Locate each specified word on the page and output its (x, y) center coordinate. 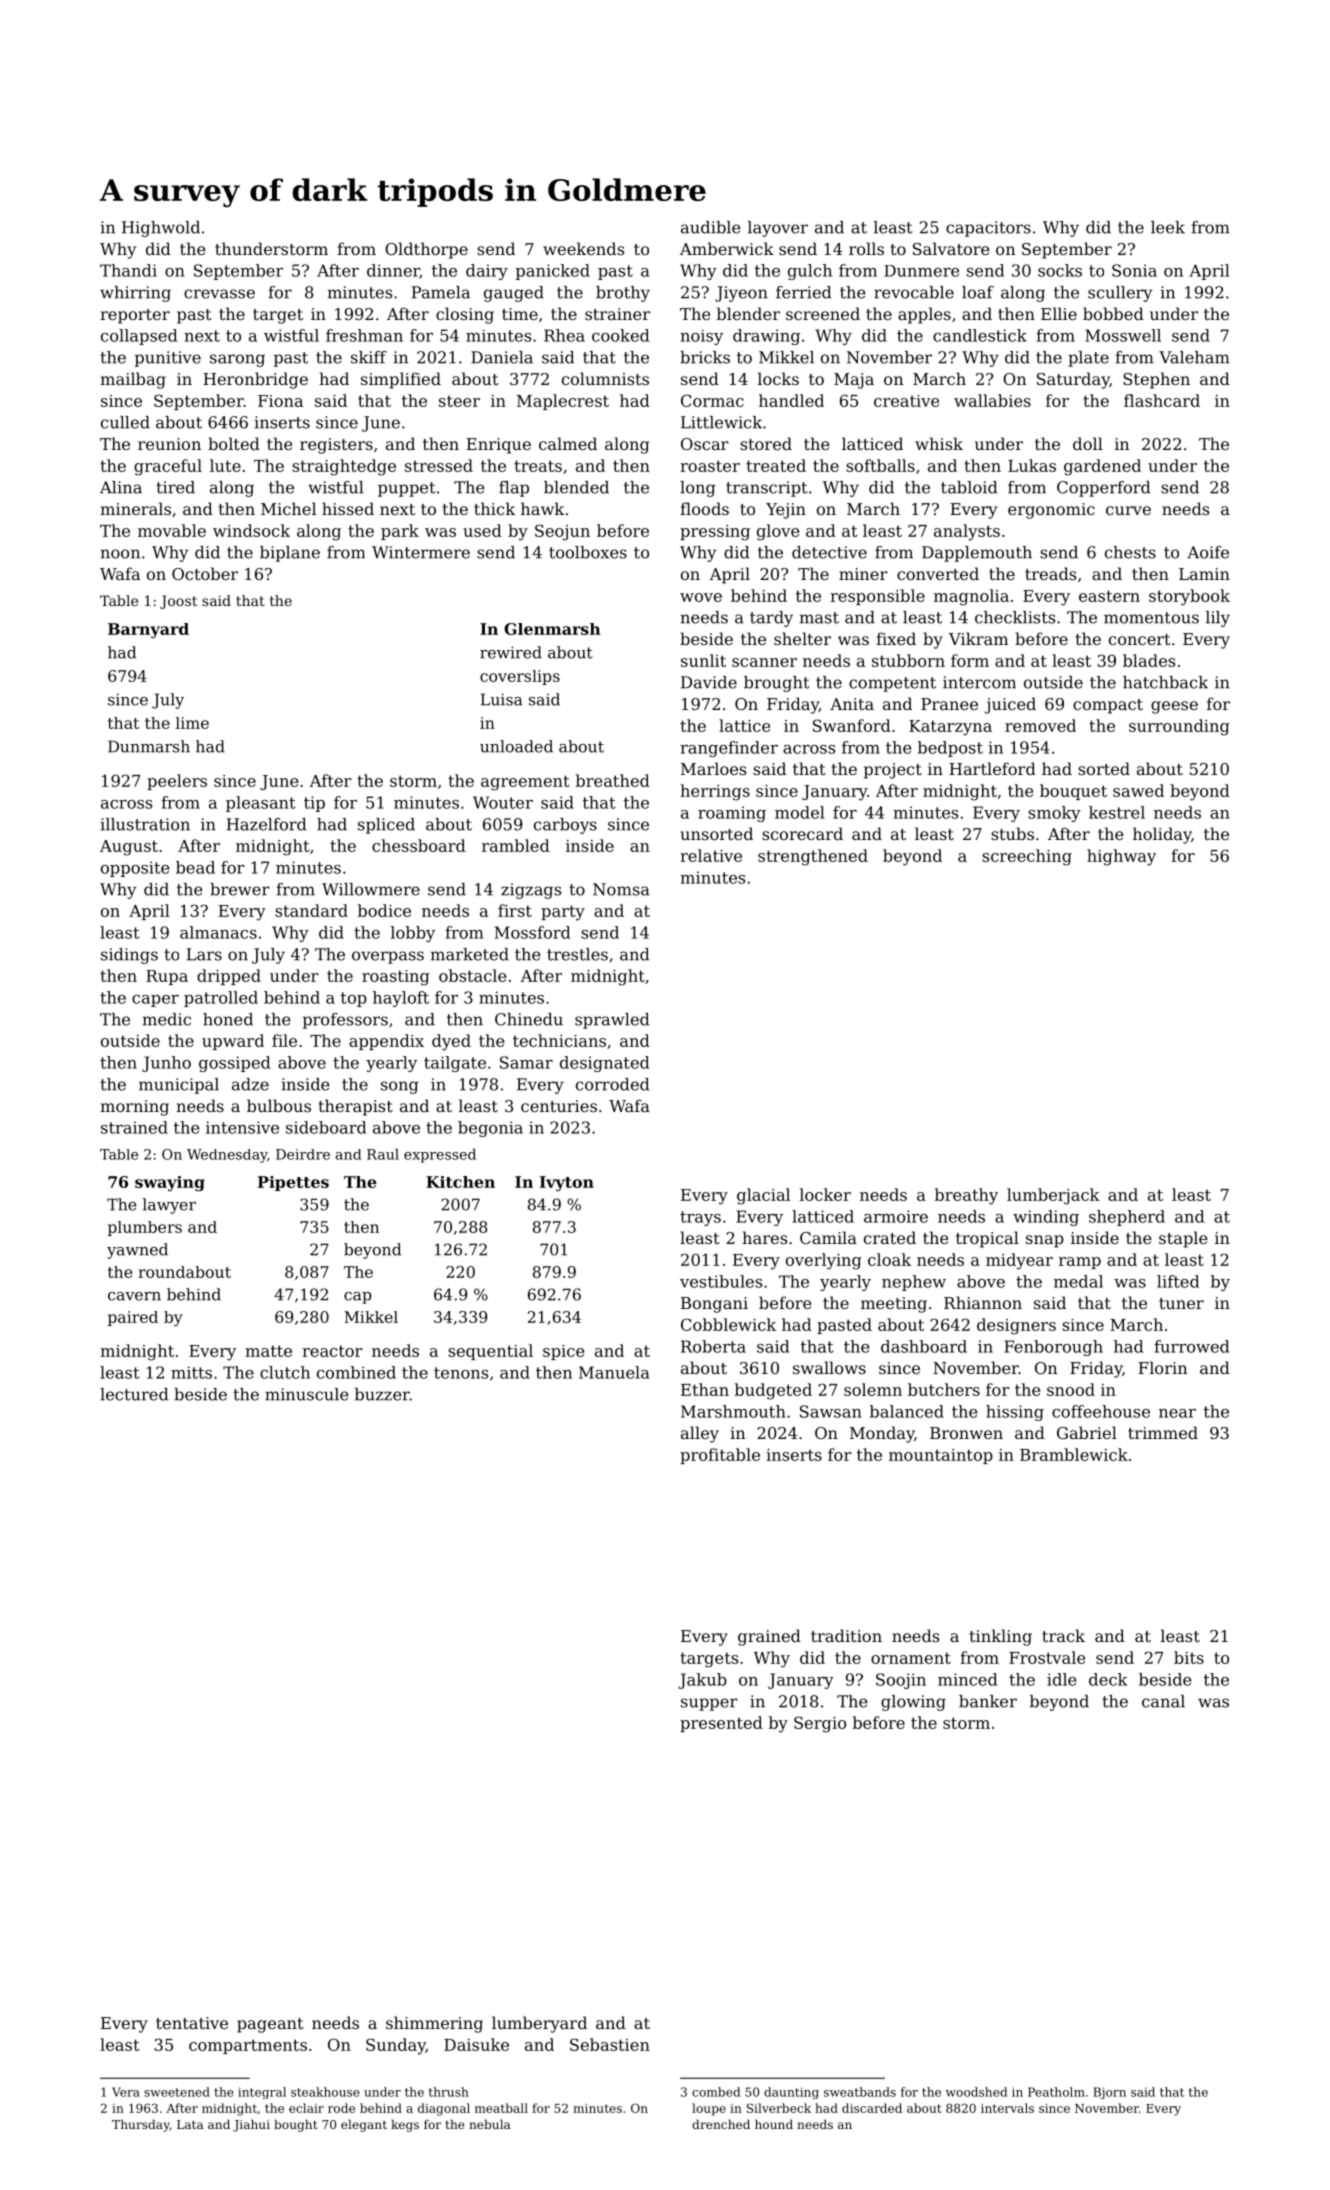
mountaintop (941, 1456)
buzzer (382, 1394)
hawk (542, 508)
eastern (1109, 596)
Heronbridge (255, 380)
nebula (490, 2124)
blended (576, 487)
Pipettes (293, 1183)
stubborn (908, 660)
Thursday (140, 2125)
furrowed (1191, 1346)
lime (192, 723)
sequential (490, 1352)
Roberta (713, 1346)
